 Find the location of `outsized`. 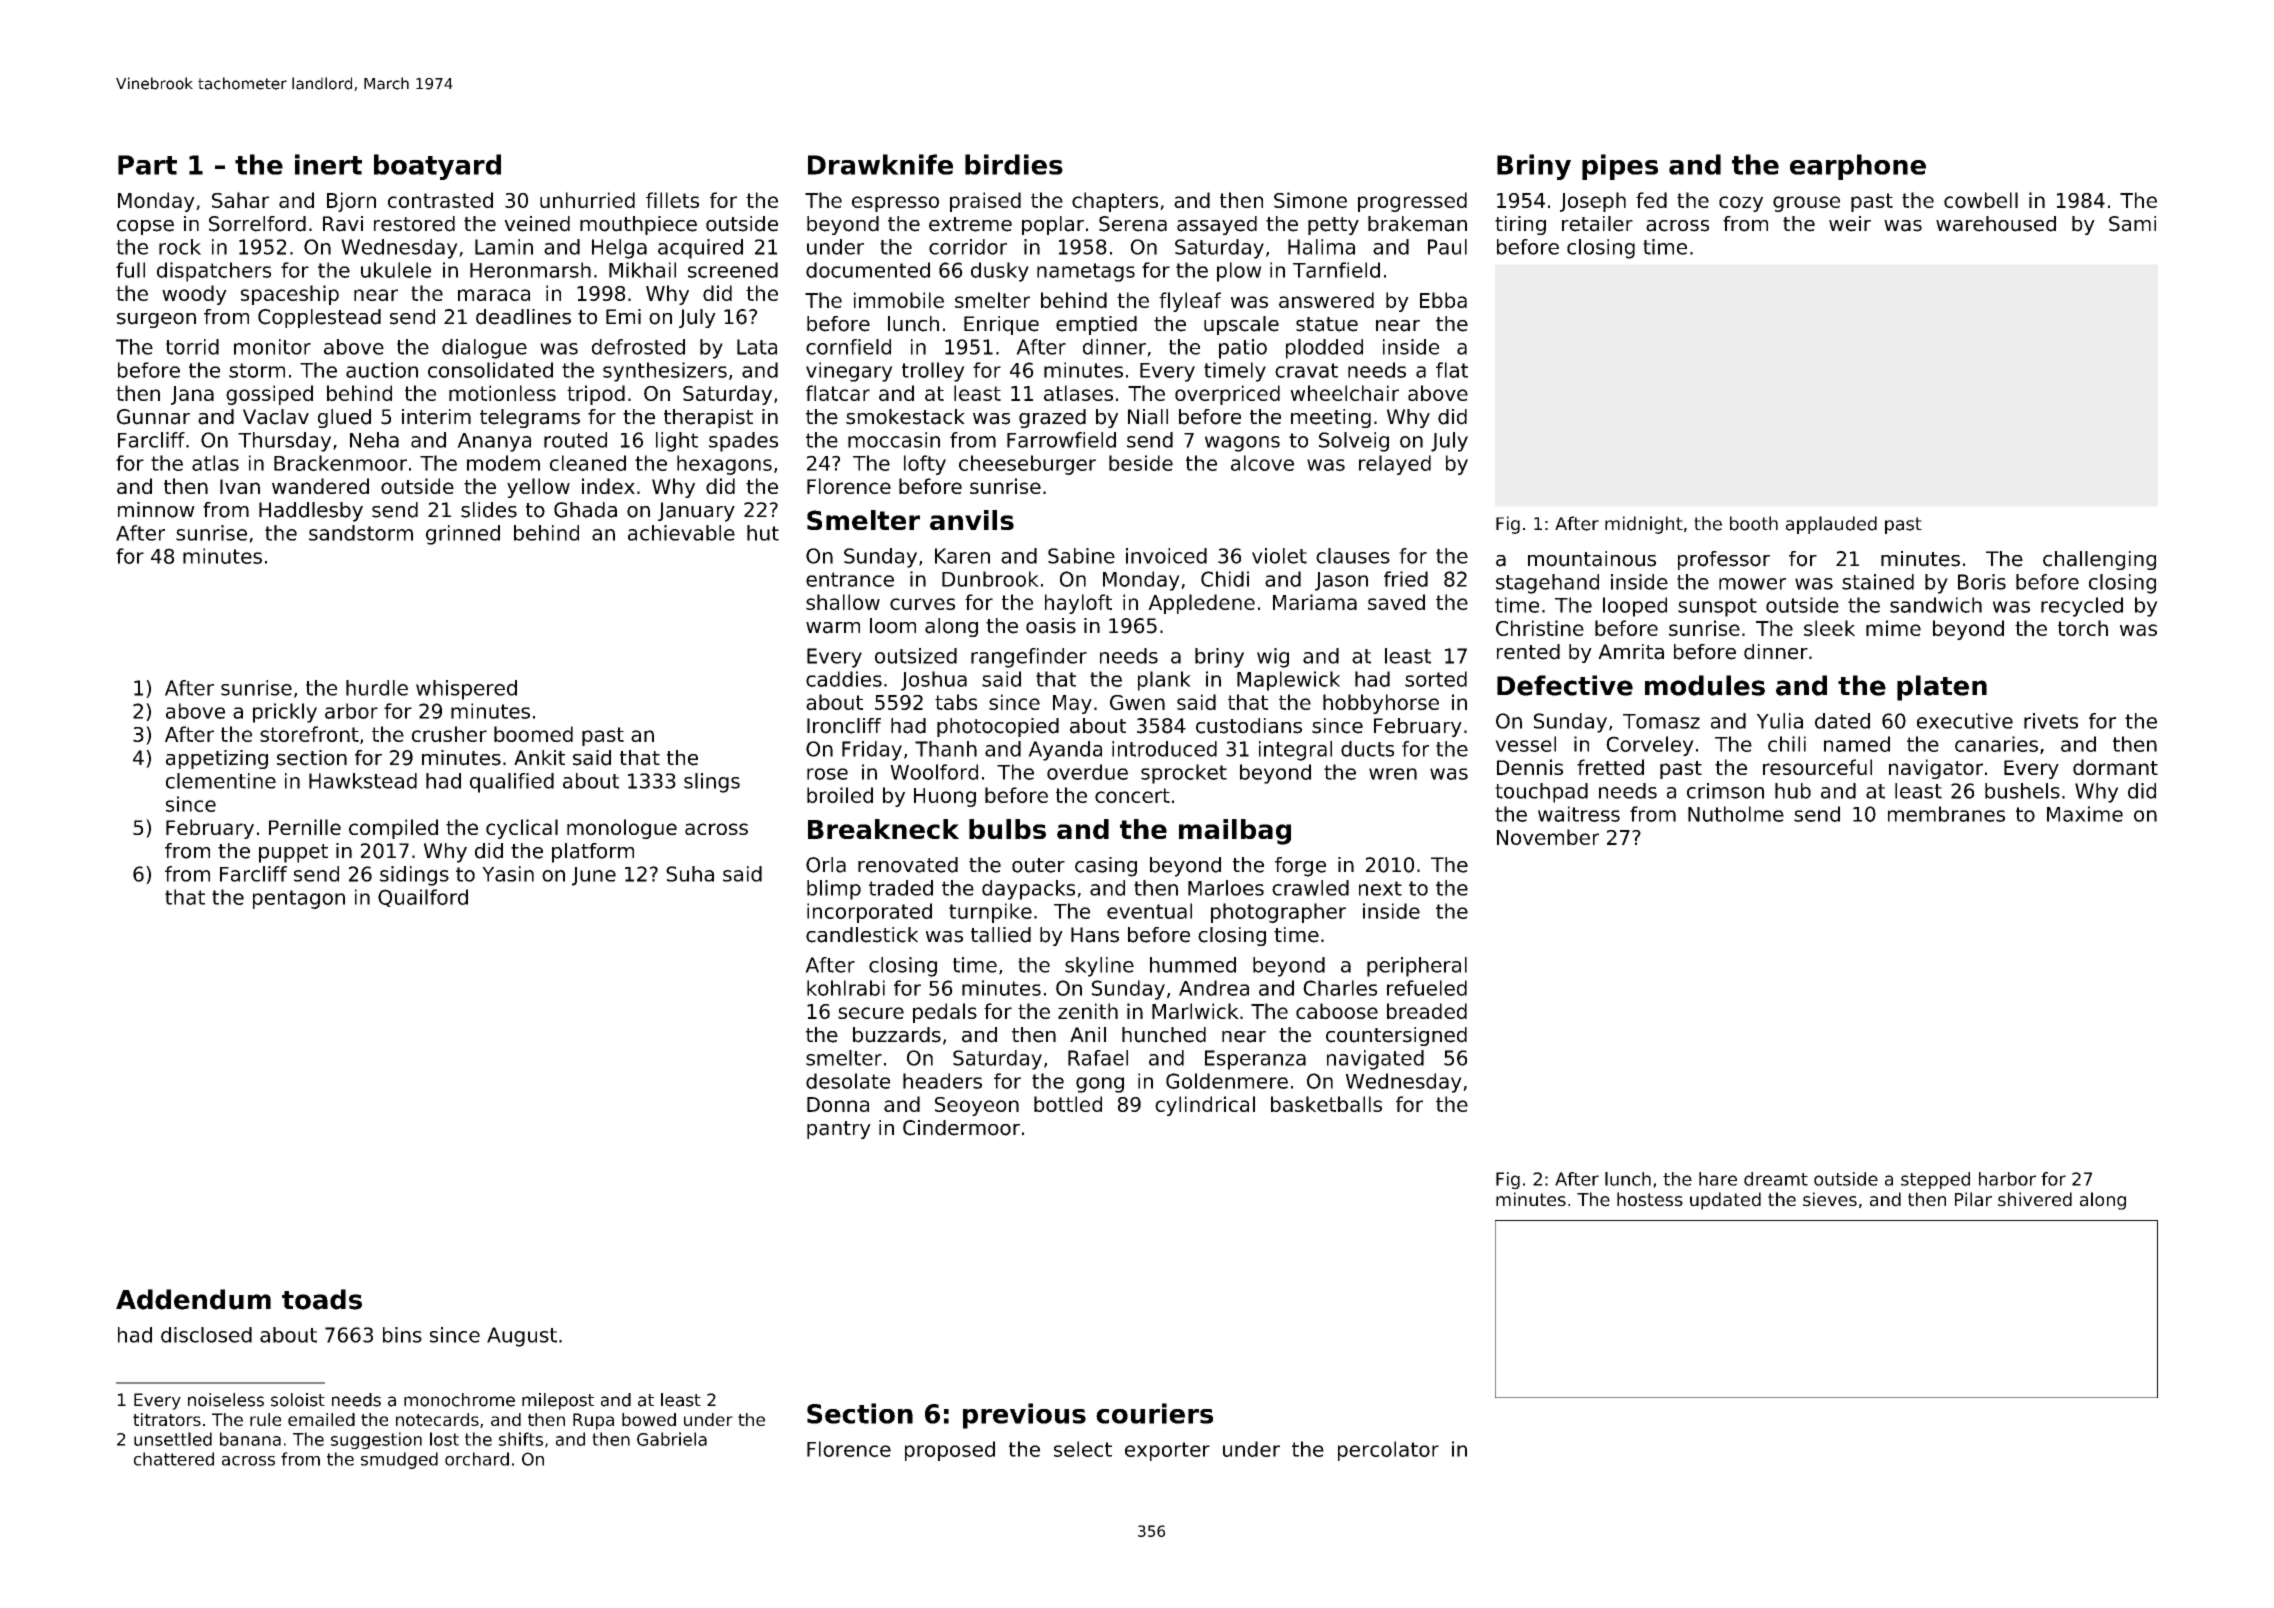

outsized is located at coordinates (916, 656).
